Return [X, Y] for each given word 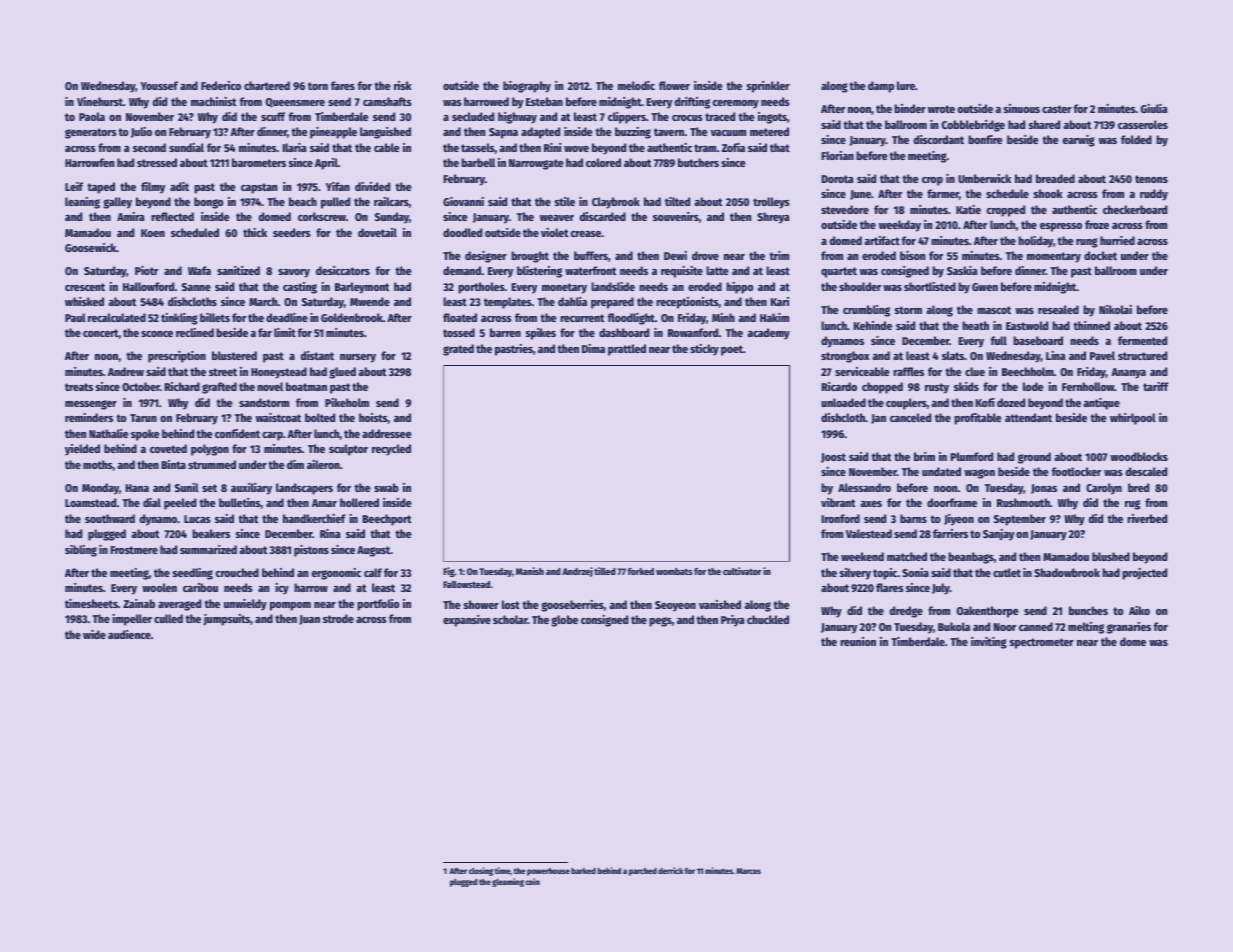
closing [481, 871]
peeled [180, 504]
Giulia [1154, 108]
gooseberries [572, 606]
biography [527, 87]
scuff [273, 116]
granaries [1129, 628]
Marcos [748, 871]
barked [583, 871]
